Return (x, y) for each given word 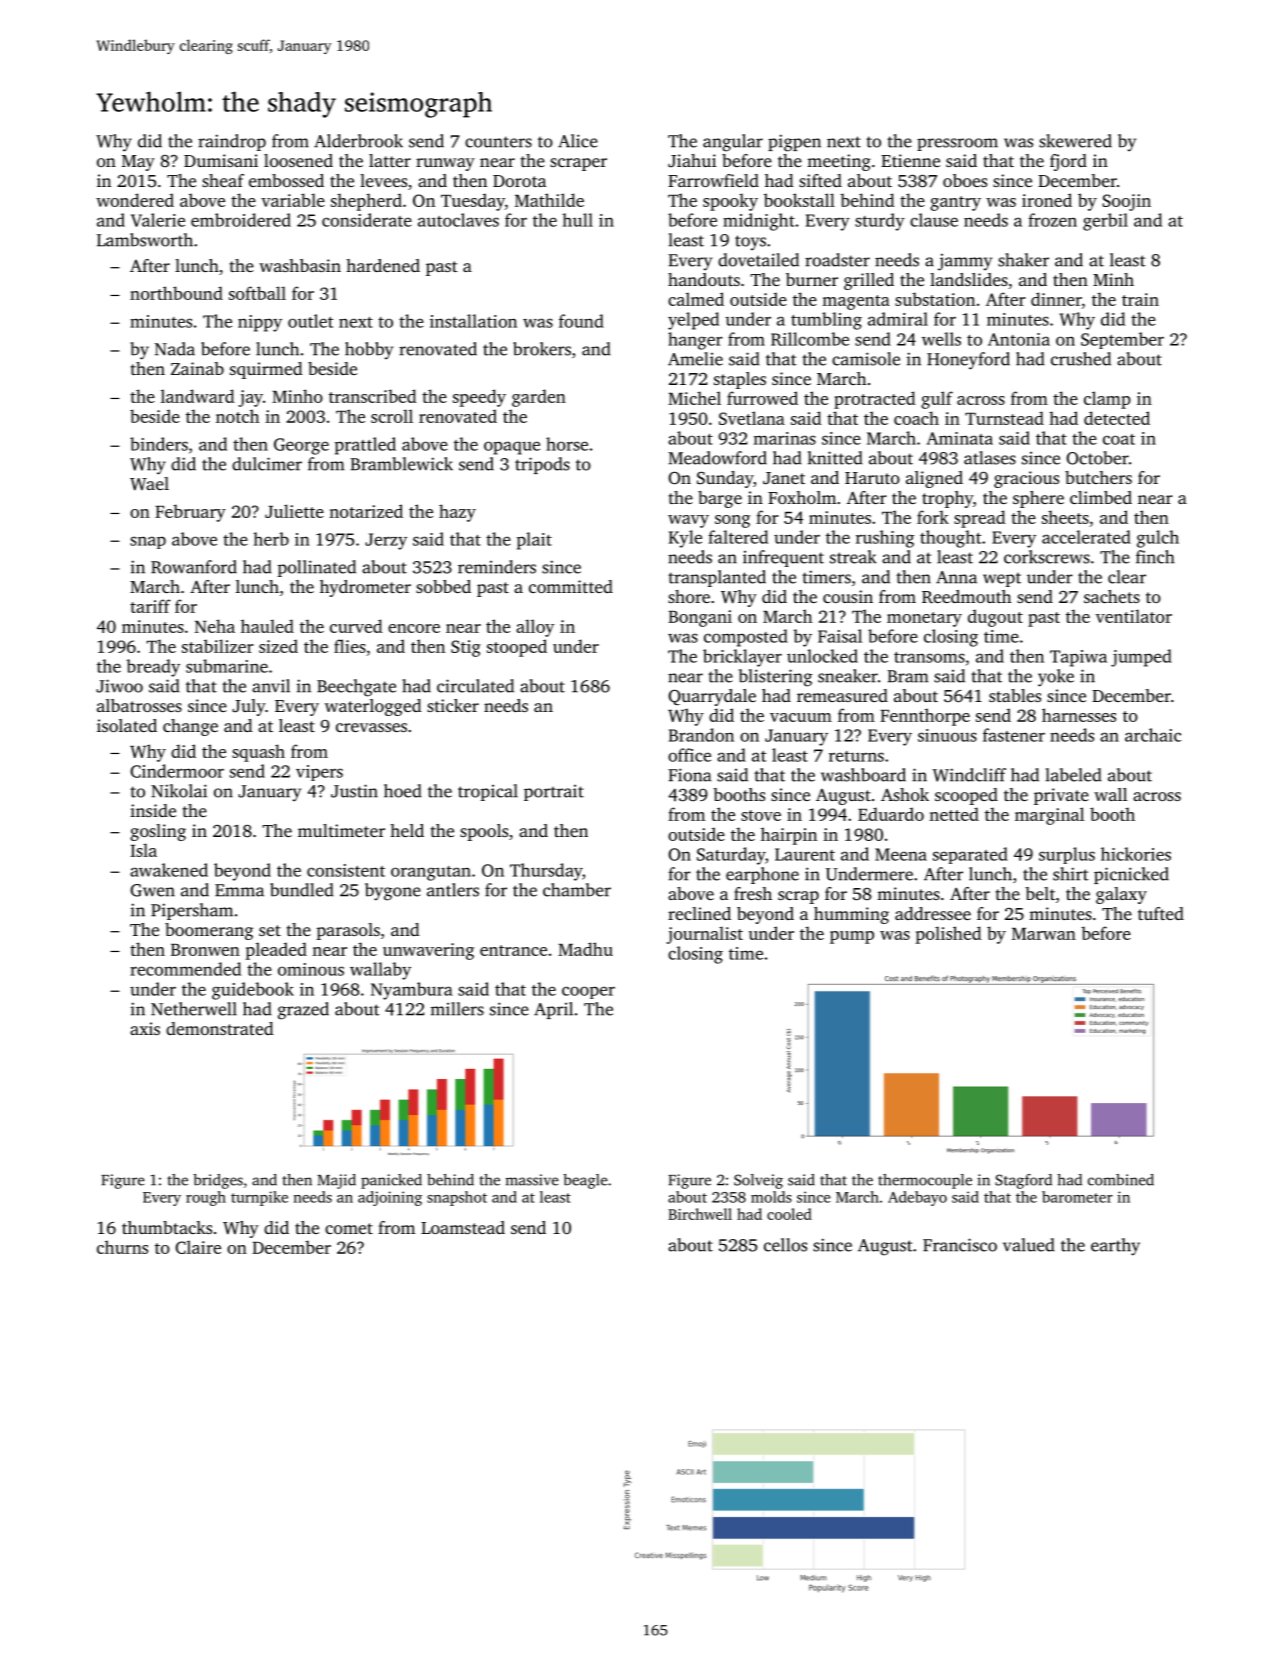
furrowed (762, 398)
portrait (554, 793)
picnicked (1131, 875)
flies (350, 646)
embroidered (241, 220)
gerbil (1105, 222)
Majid (336, 1181)
